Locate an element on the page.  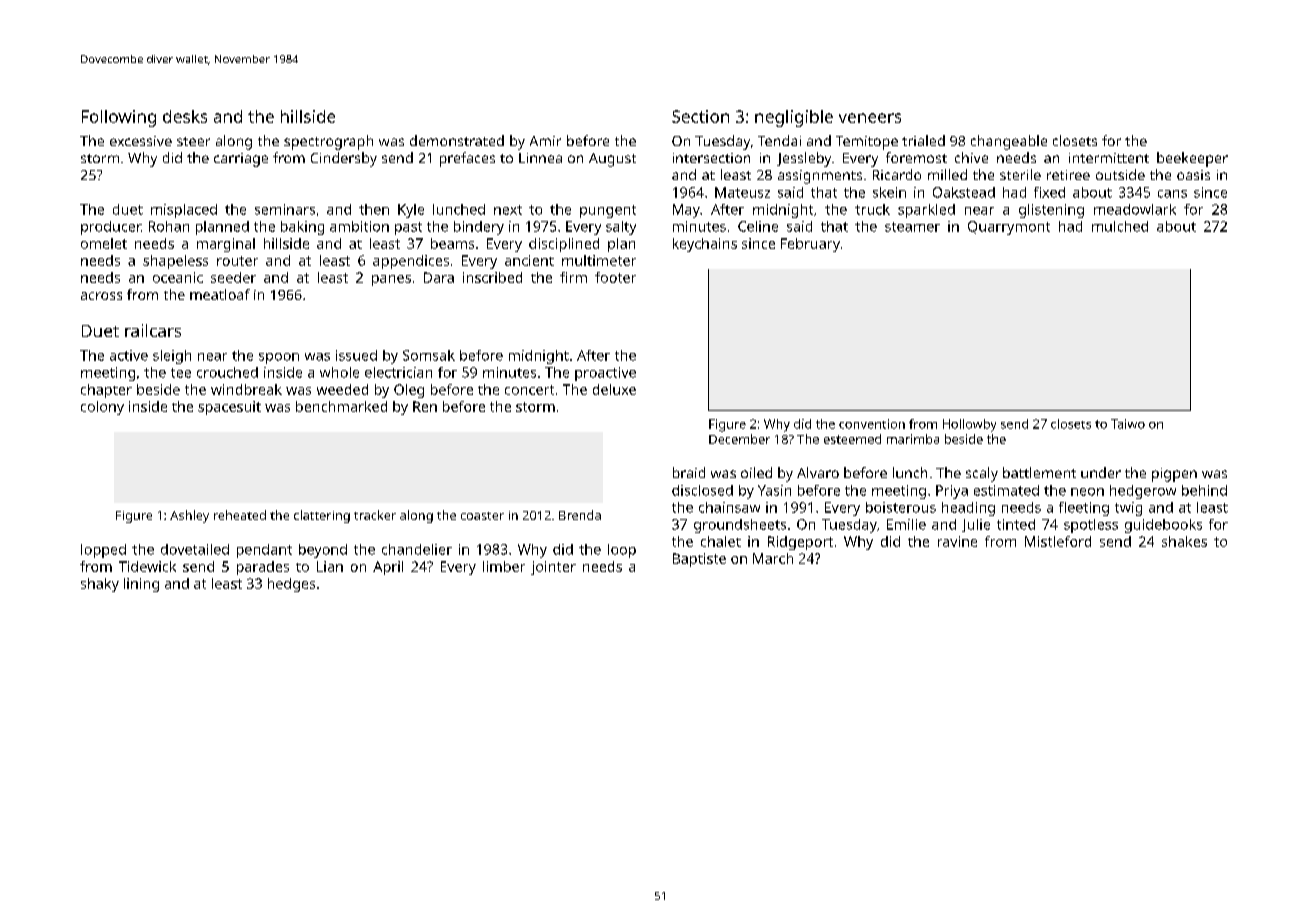
convention is located at coordinates (872, 424).
